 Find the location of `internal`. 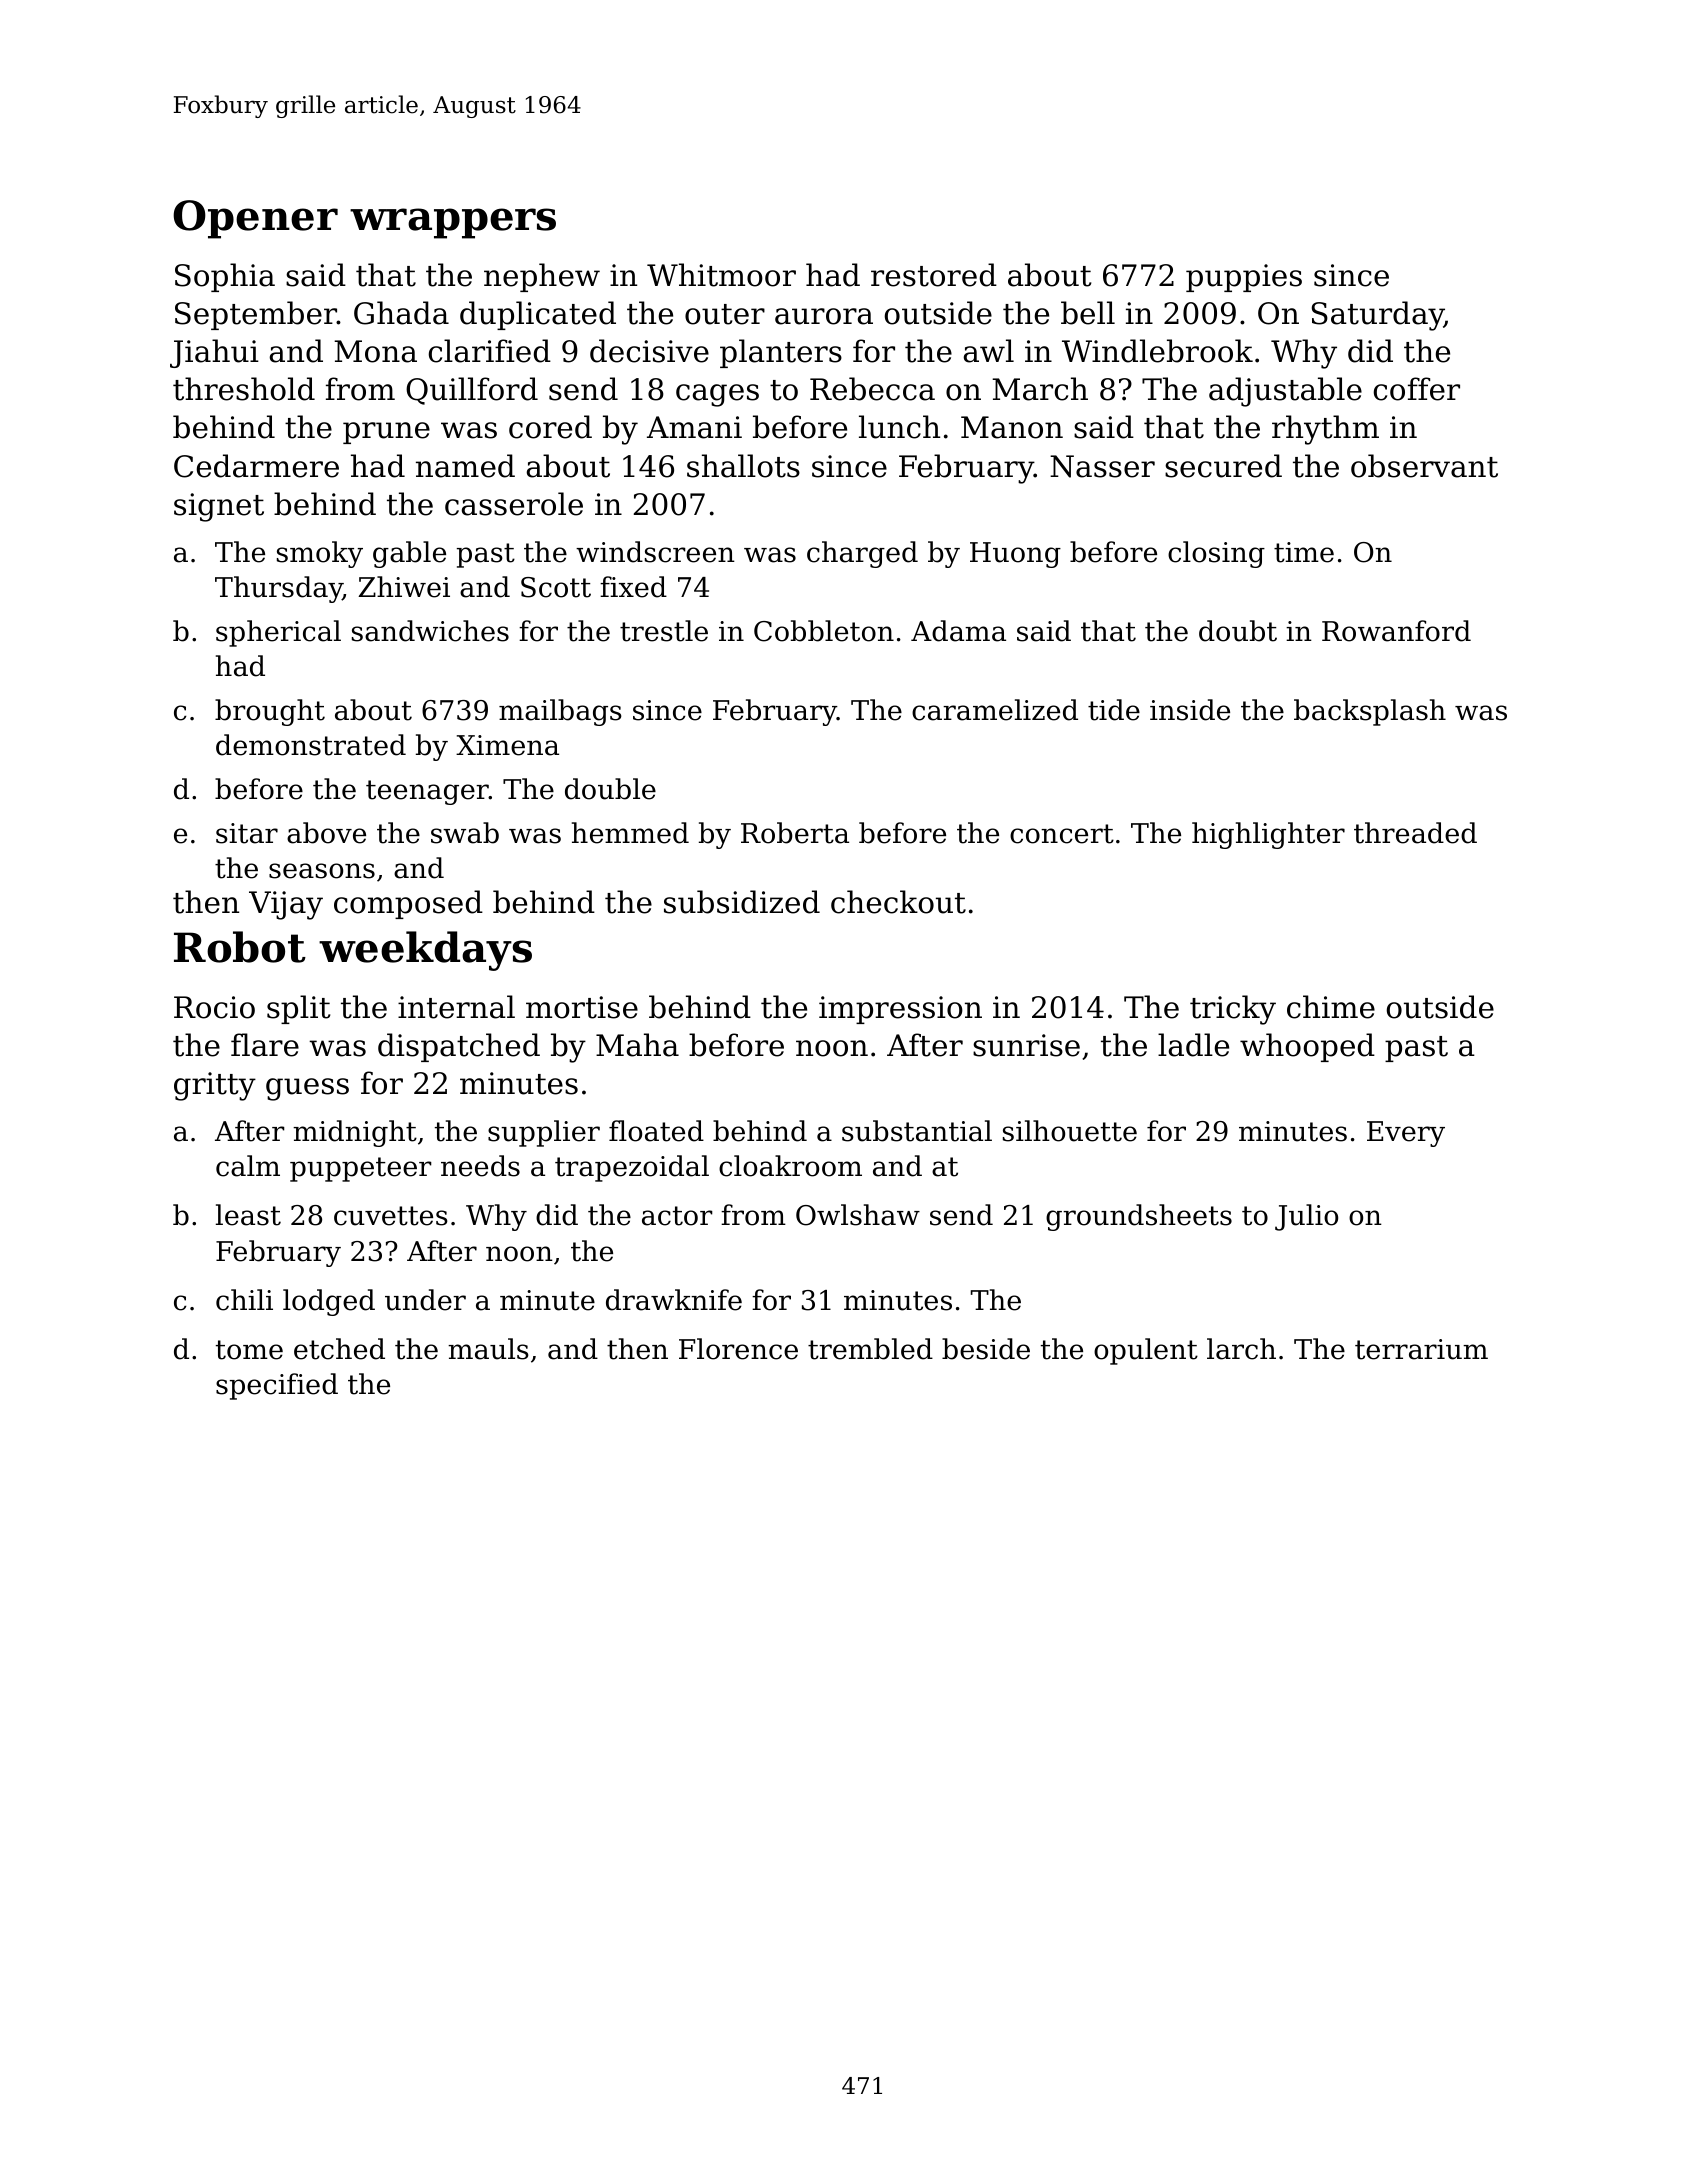

internal is located at coordinates (456, 1007).
